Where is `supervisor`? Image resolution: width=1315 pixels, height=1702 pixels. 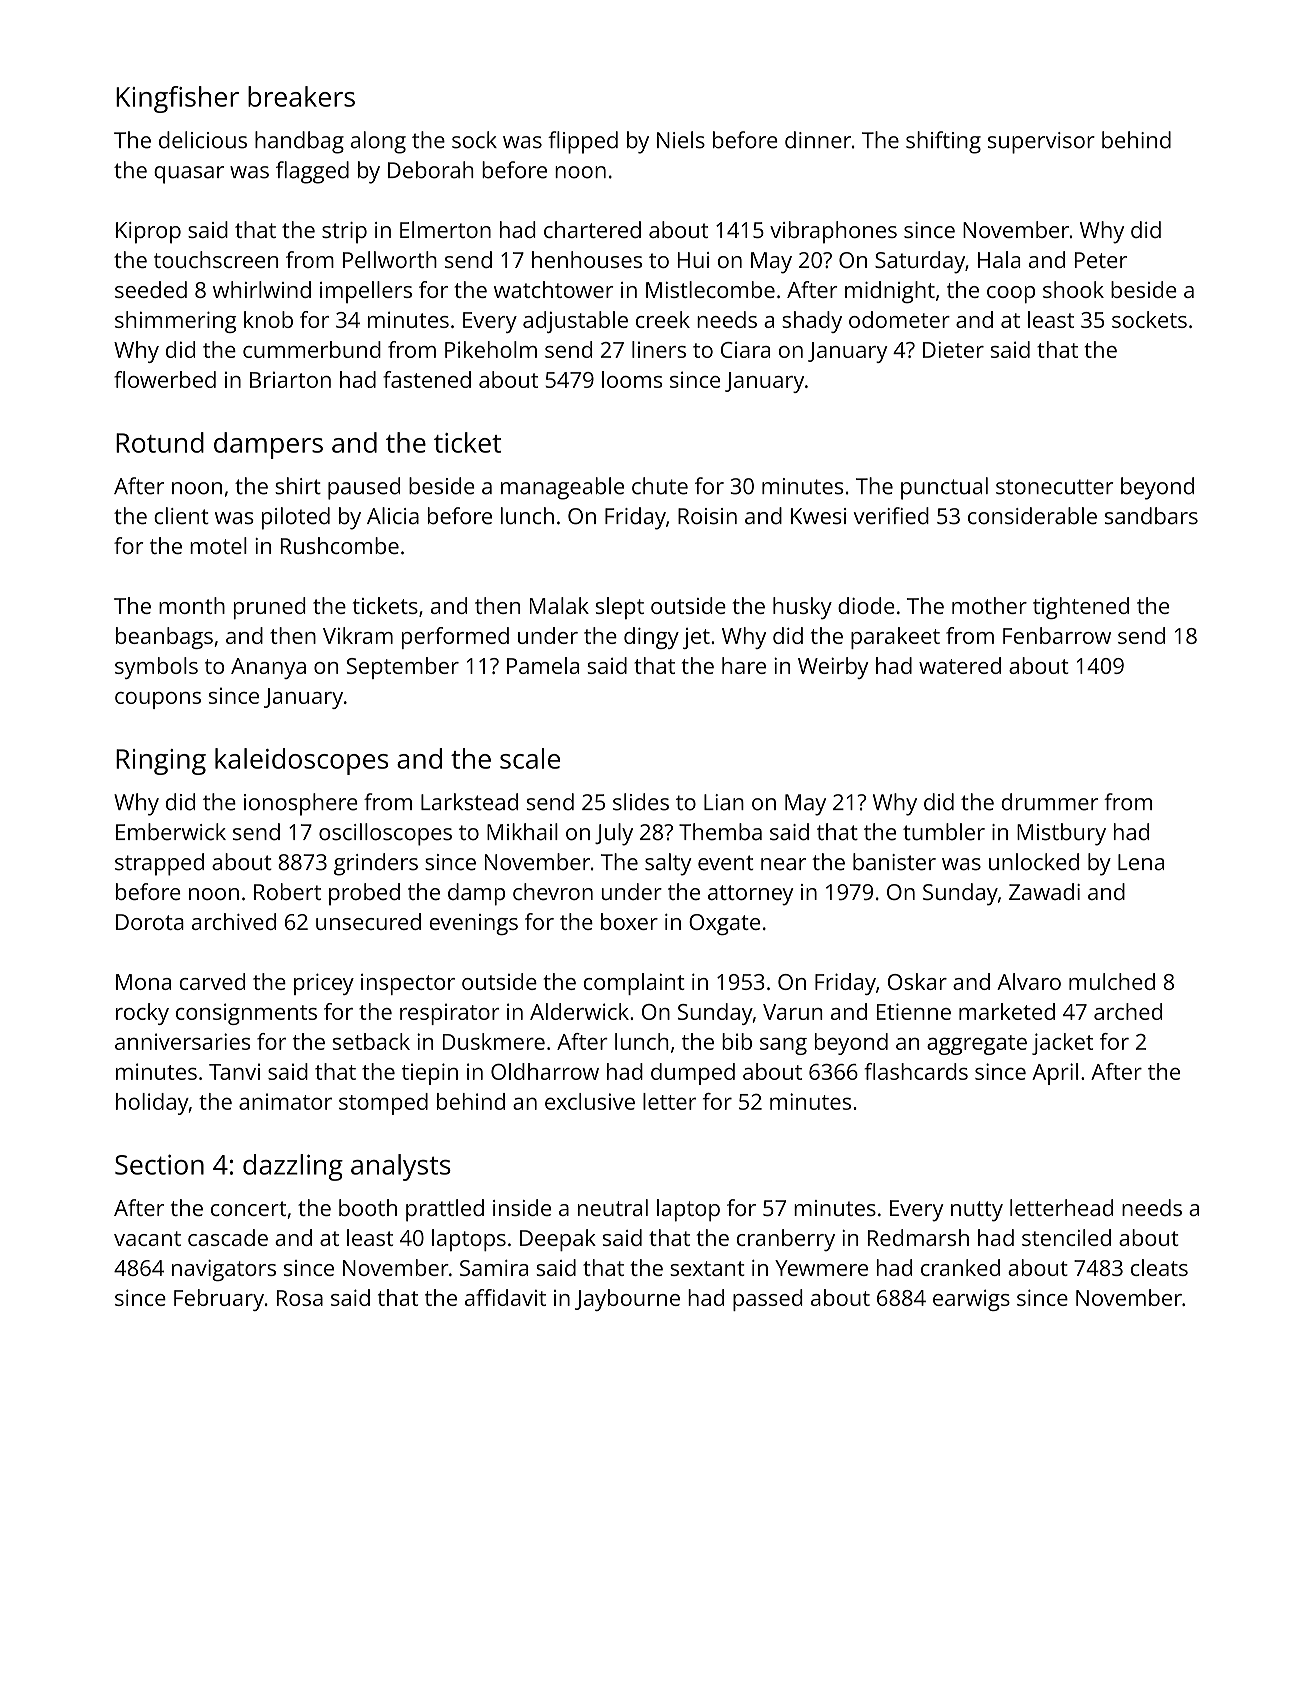
supervisor is located at coordinates (1041, 143).
